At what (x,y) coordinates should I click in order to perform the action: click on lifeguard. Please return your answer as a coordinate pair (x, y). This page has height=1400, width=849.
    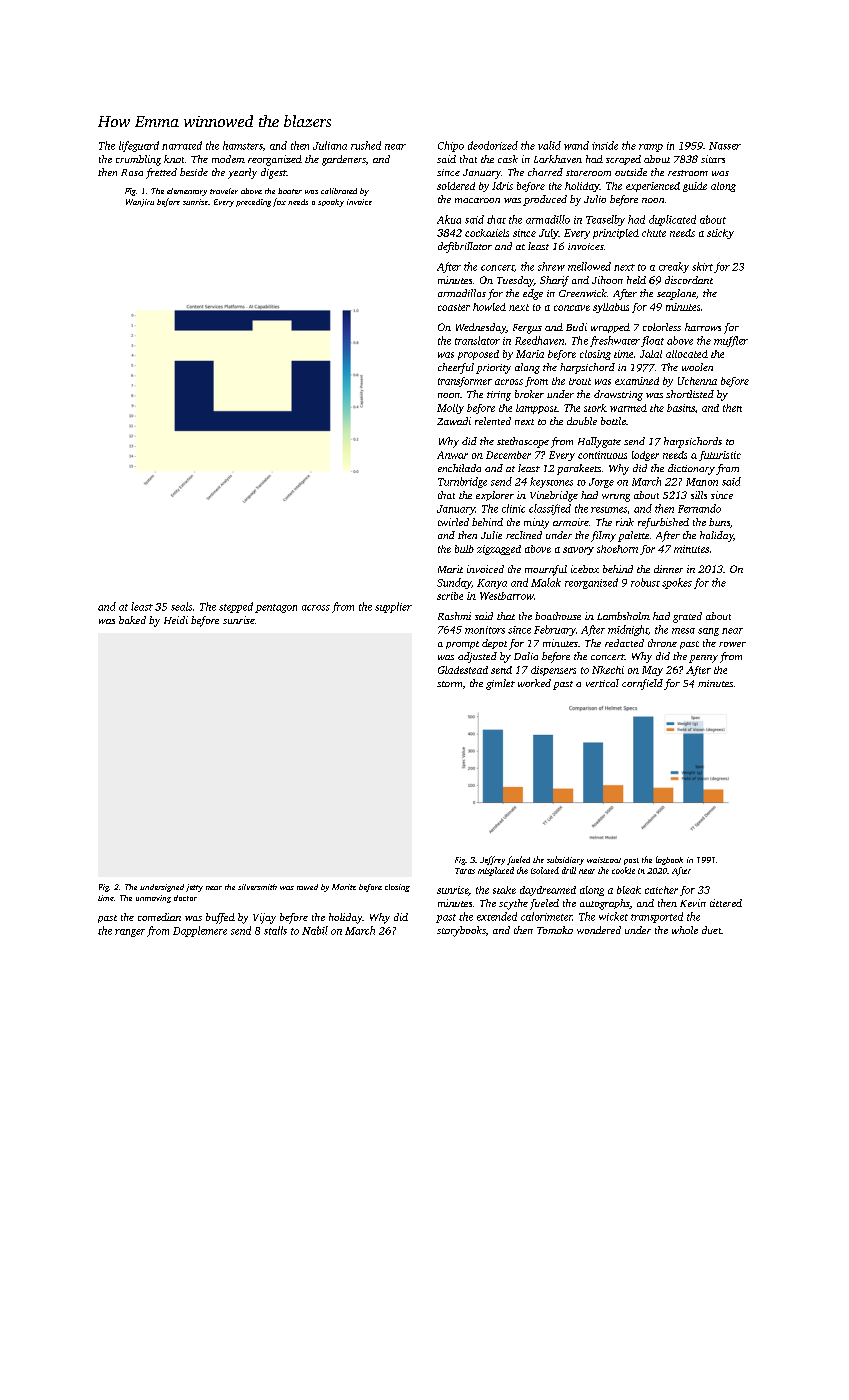
    Looking at the image, I should click on (139, 146).
